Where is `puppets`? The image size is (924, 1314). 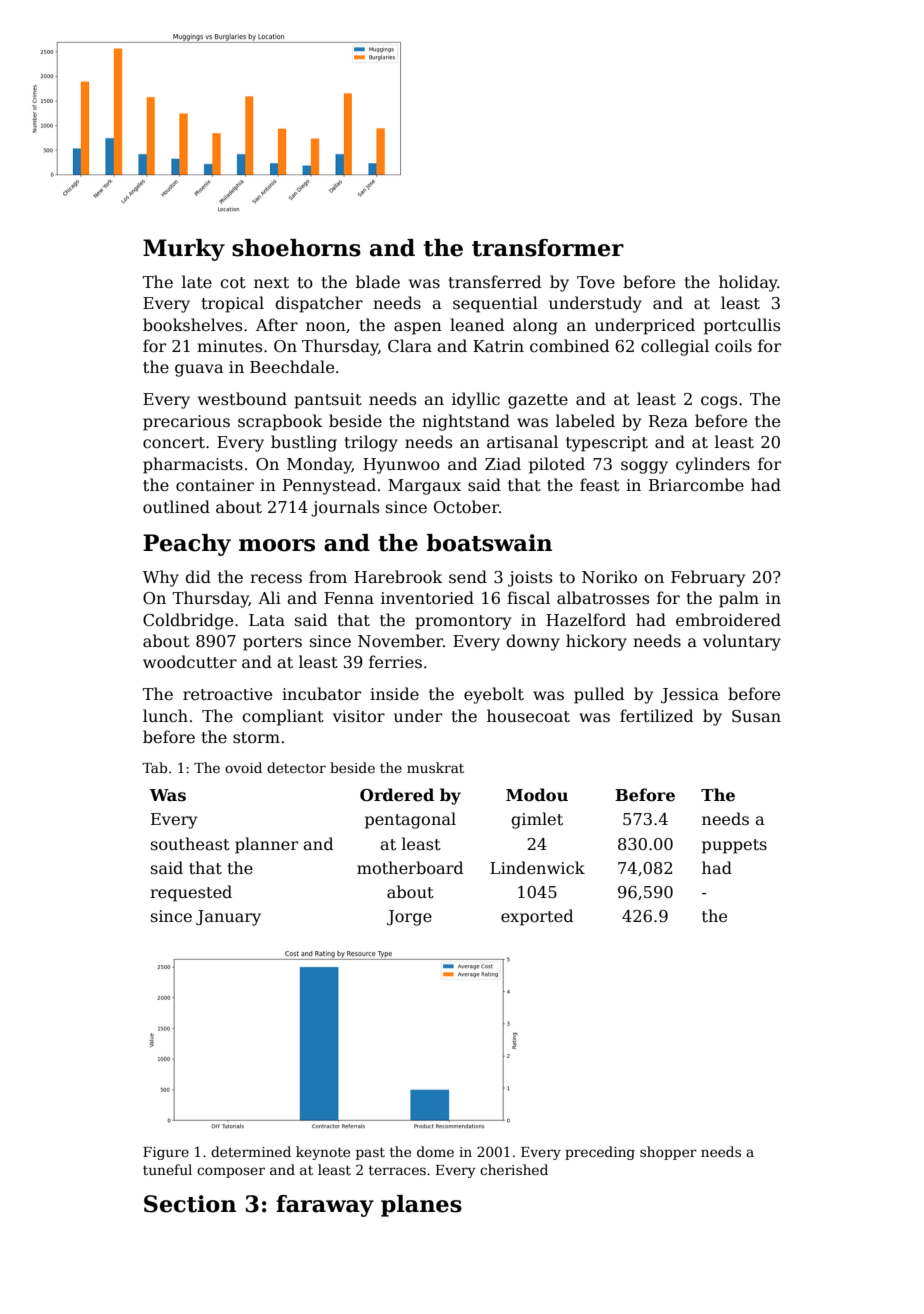
puppets is located at coordinates (734, 846).
